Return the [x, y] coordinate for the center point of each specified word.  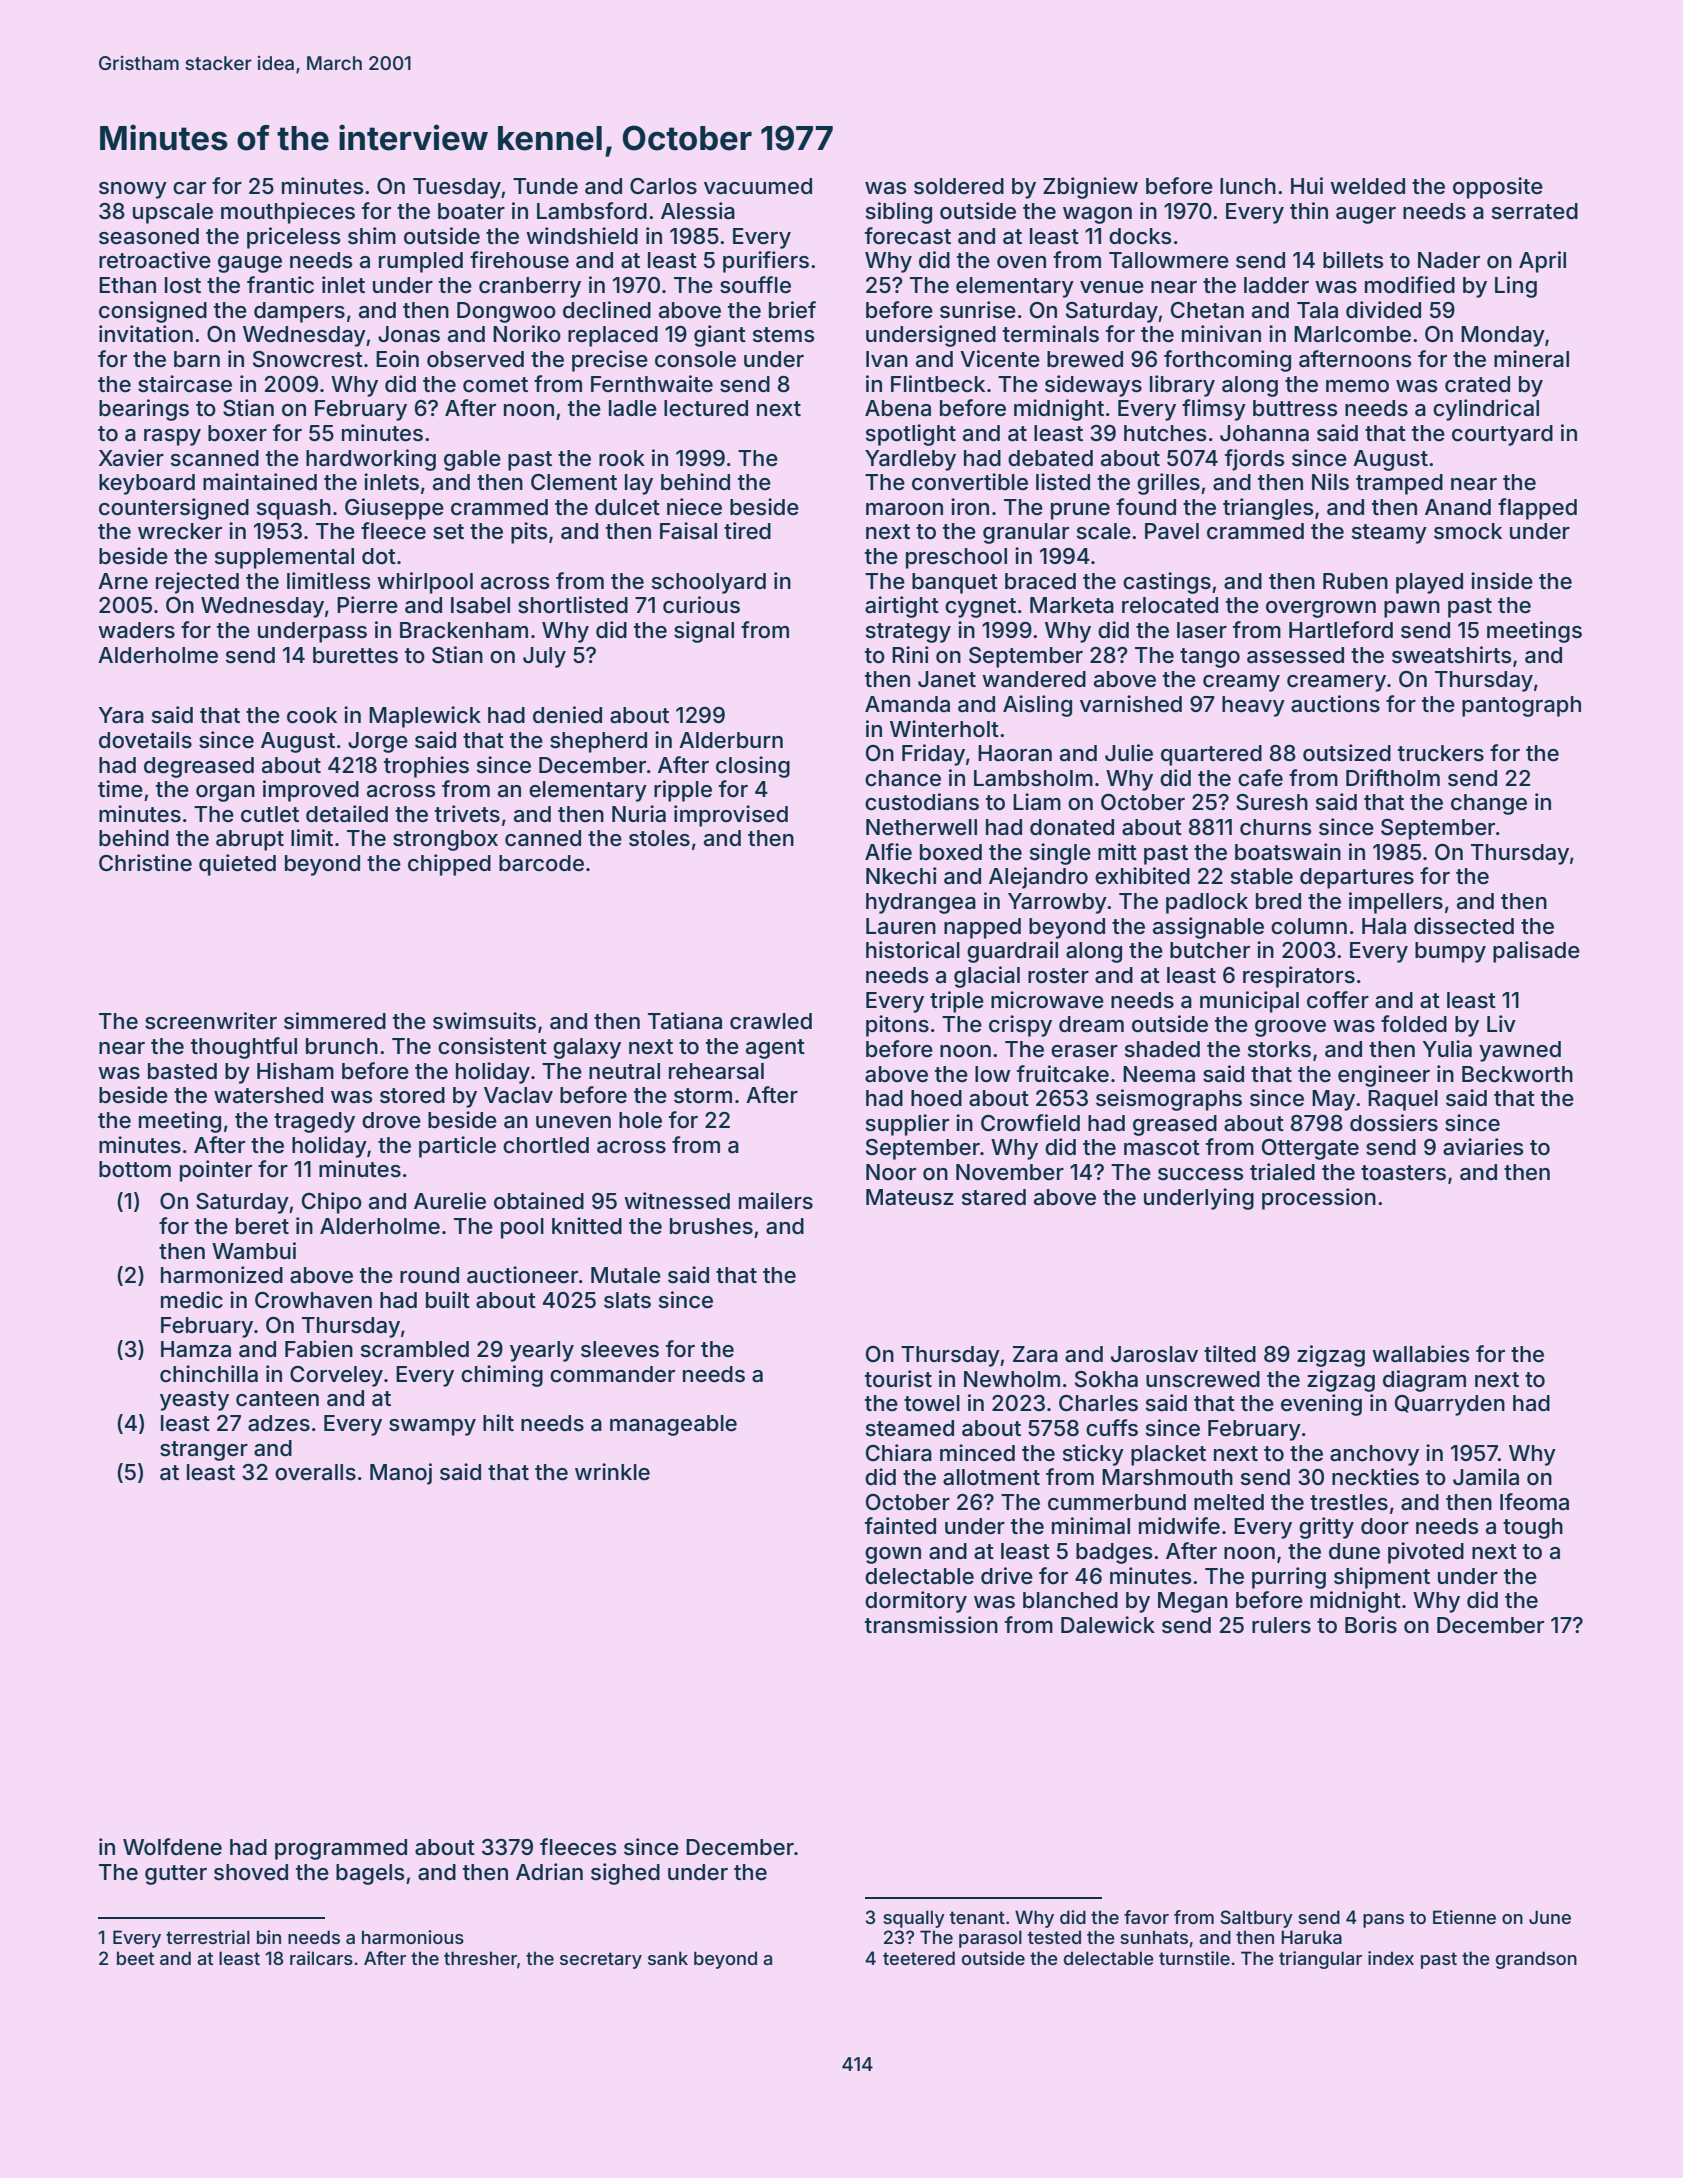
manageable [673, 1425]
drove [391, 1120]
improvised [731, 816]
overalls [315, 1472]
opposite [1498, 188]
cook [312, 715]
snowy [133, 190]
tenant [977, 1917]
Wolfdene [172, 1847]
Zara [1035, 1354]
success [1201, 1174]
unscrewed [1203, 1379]
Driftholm [1393, 778]
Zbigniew [1090, 188]
